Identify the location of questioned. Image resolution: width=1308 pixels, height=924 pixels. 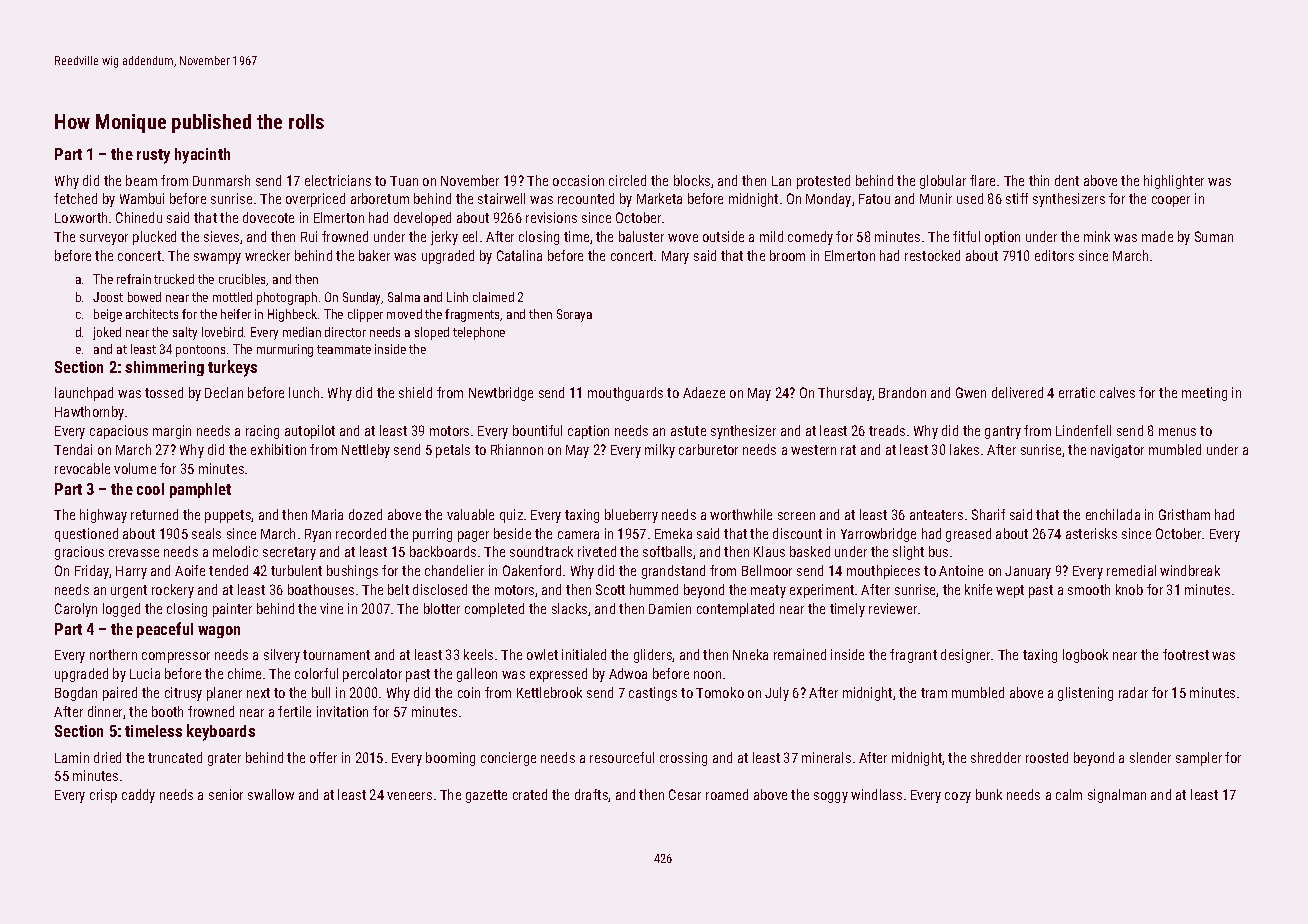
(86, 535).
